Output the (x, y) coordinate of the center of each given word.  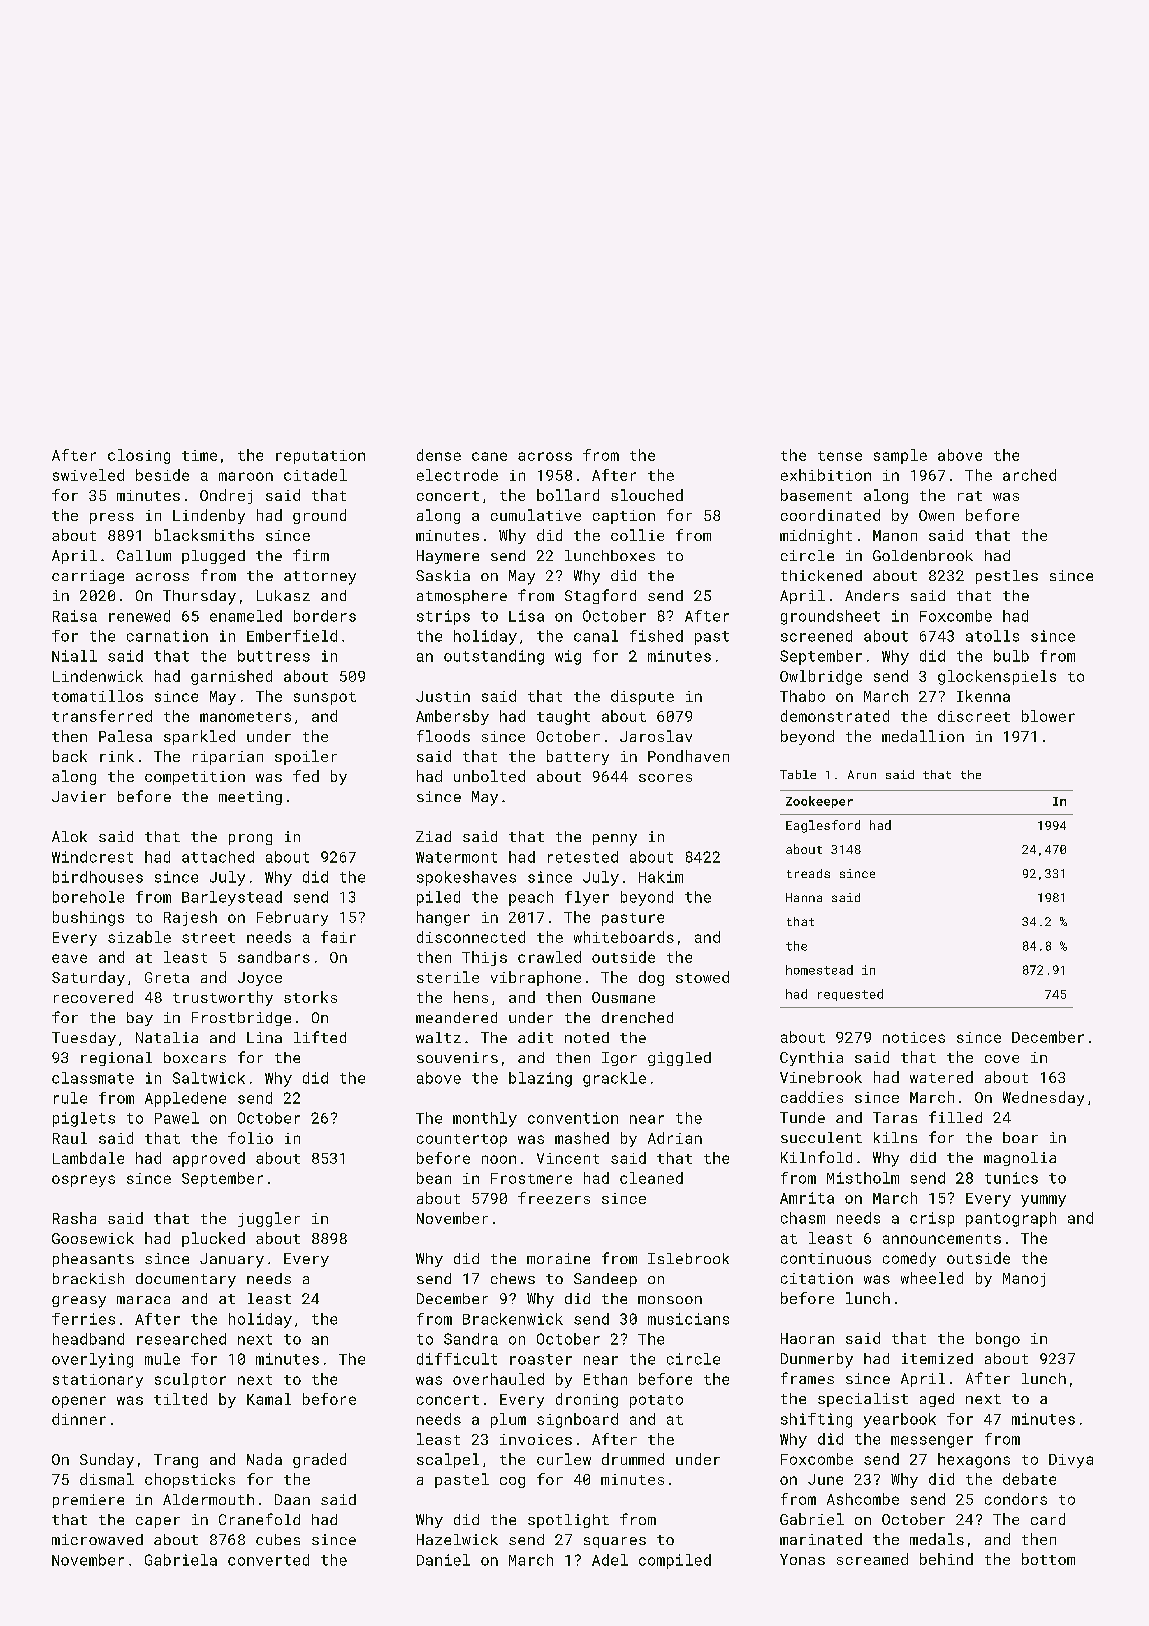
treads (808, 873)
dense (439, 455)
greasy (79, 1302)
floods (443, 736)
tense (840, 456)
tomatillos (97, 696)
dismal (107, 1479)
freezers (554, 1198)
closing (139, 456)
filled (955, 1117)
